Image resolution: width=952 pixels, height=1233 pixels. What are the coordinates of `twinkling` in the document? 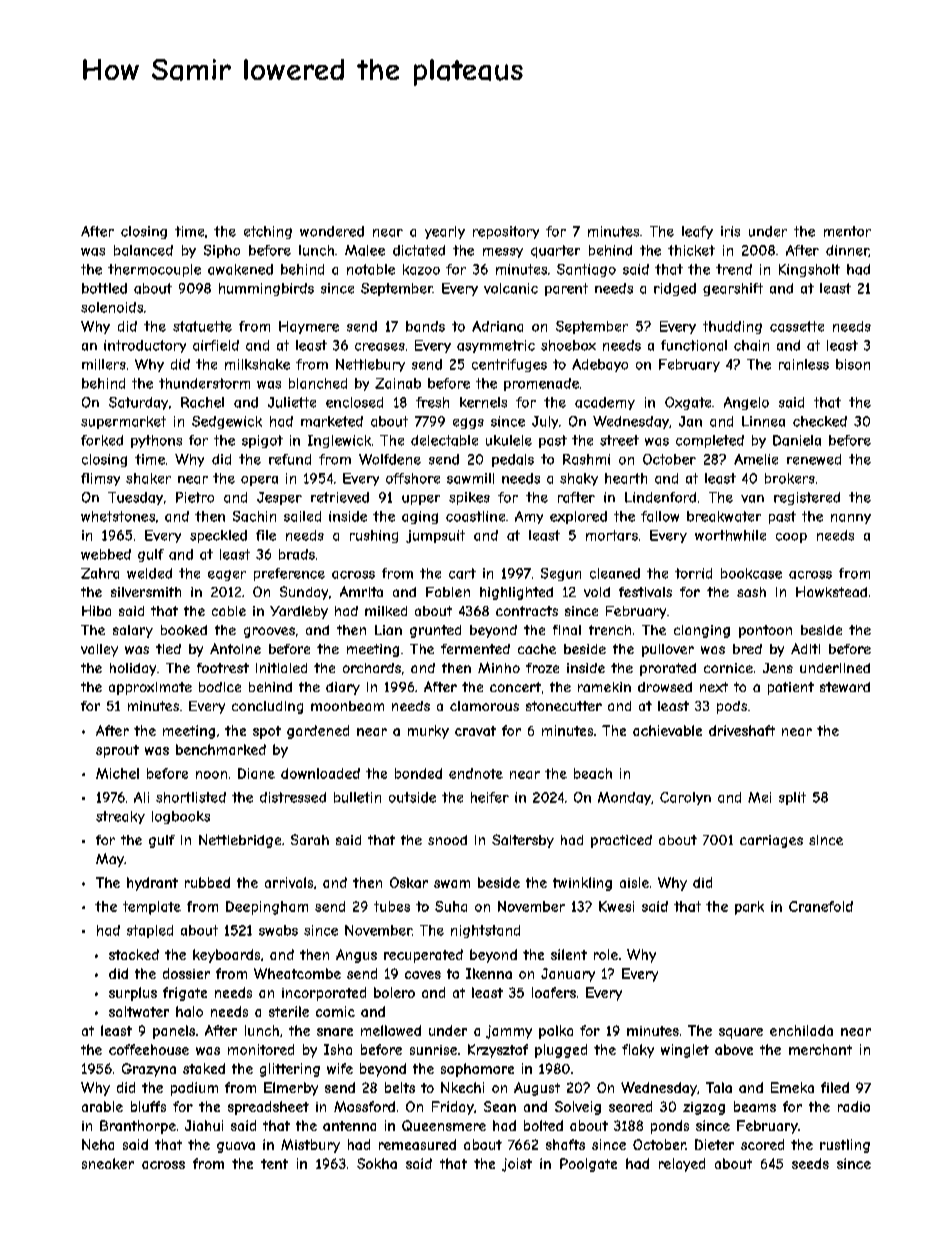 It's located at (582, 884).
